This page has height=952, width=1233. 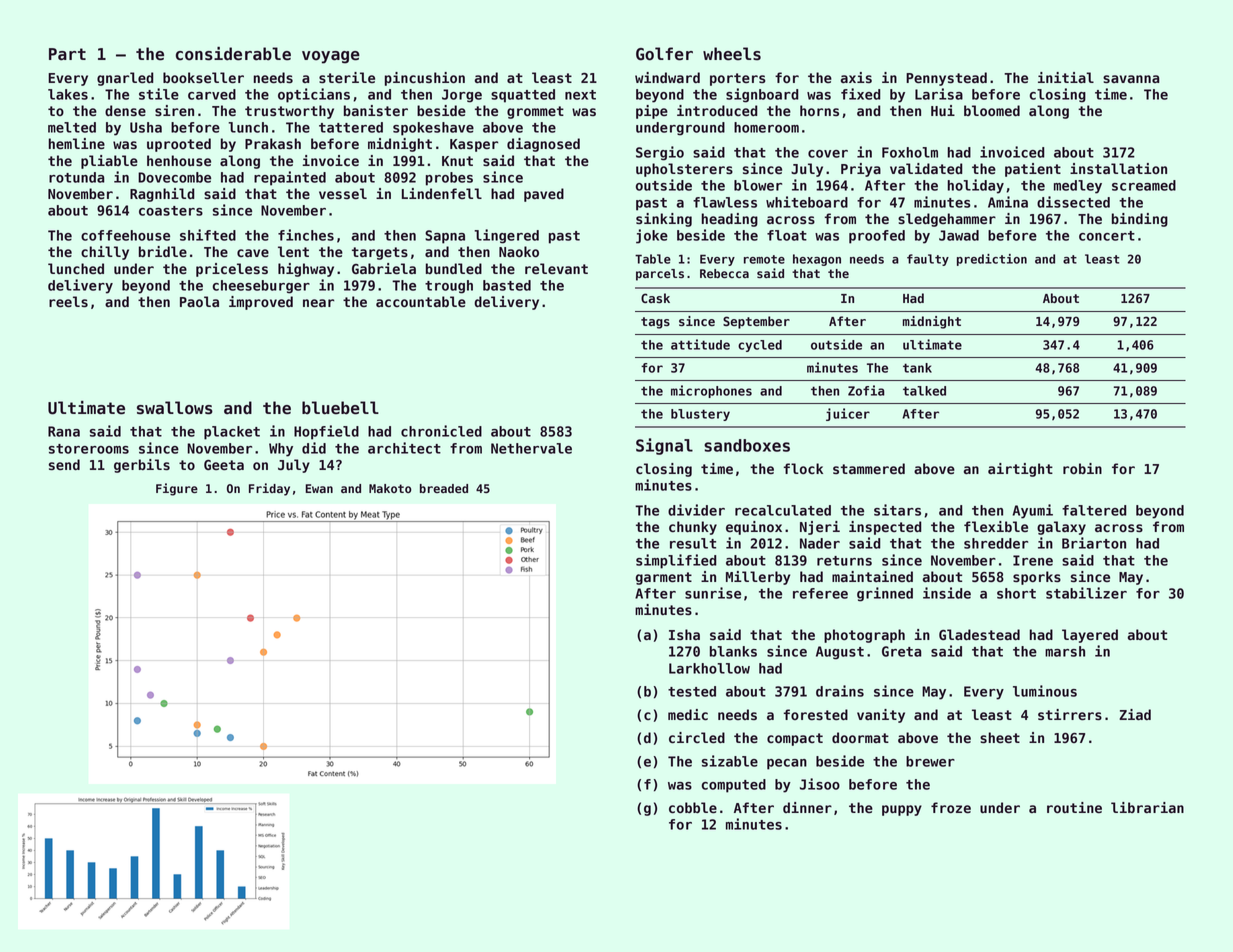 I want to click on attitude, so click(x=700, y=344).
